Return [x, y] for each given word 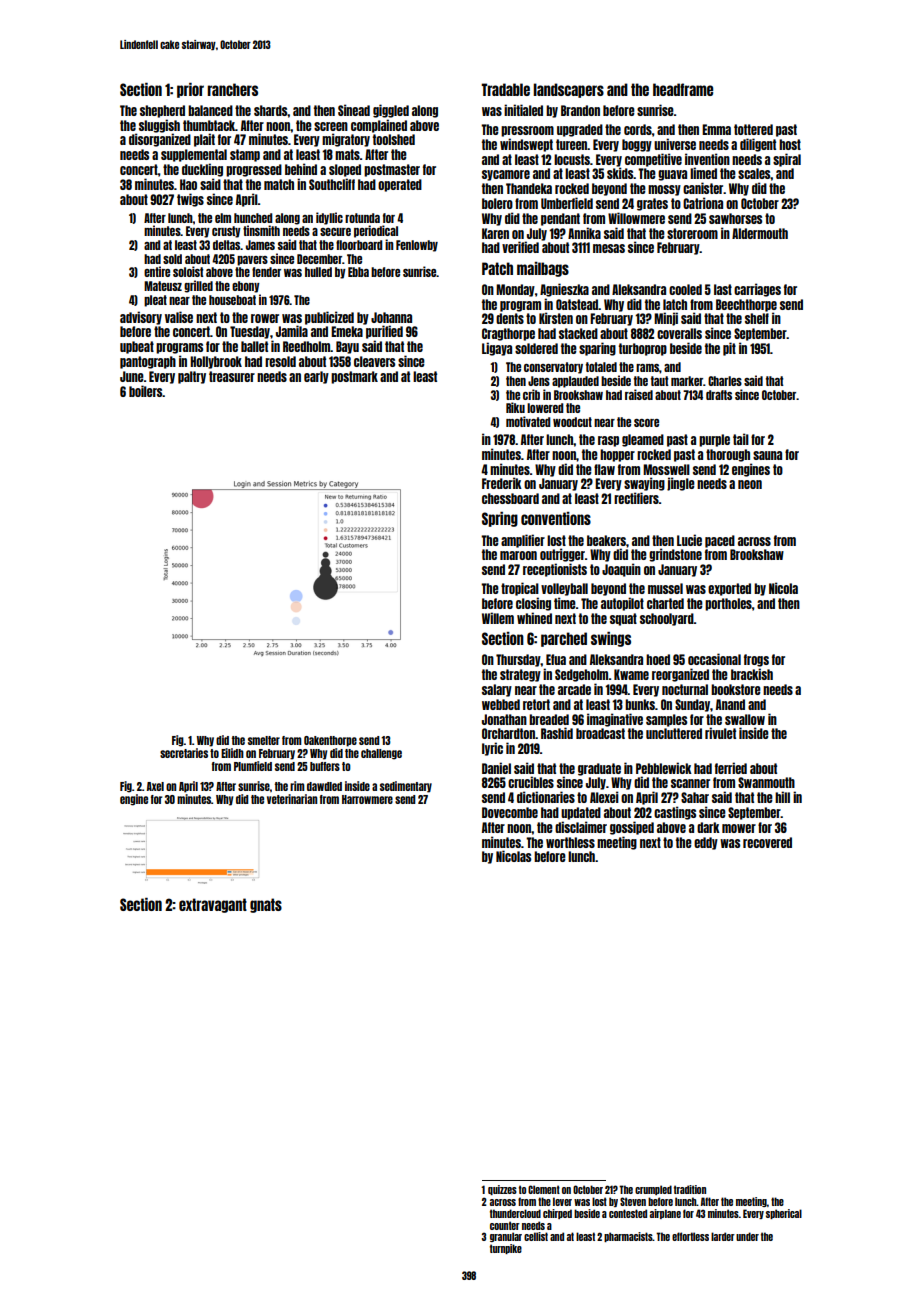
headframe [683, 89]
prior [190, 90]
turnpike [506, 1249]
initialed [523, 110]
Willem [498, 618]
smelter [264, 740]
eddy [706, 843]
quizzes [502, 1190]
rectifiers [636, 498]
